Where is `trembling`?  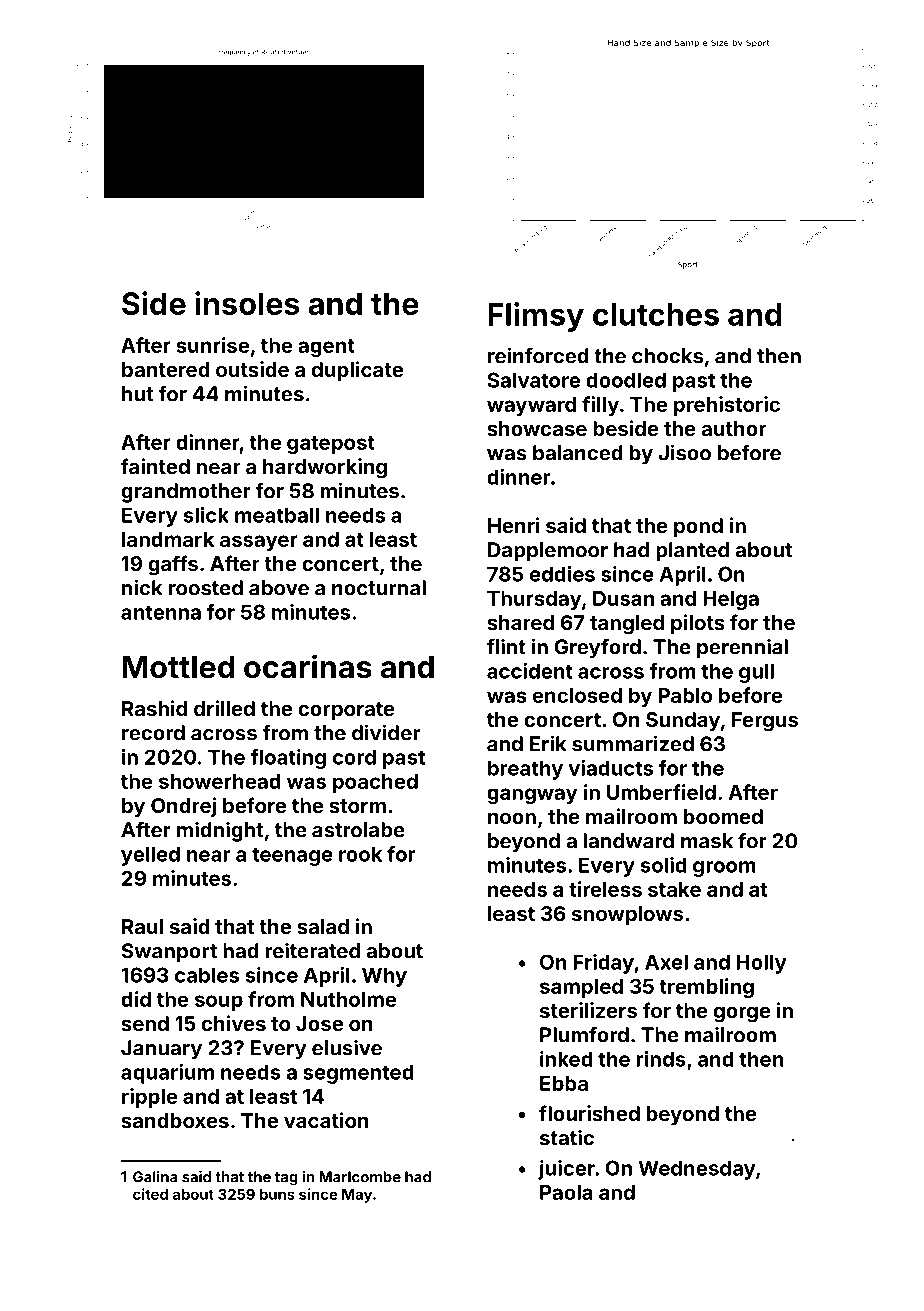
trembling is located at coordinates (706, 988).
